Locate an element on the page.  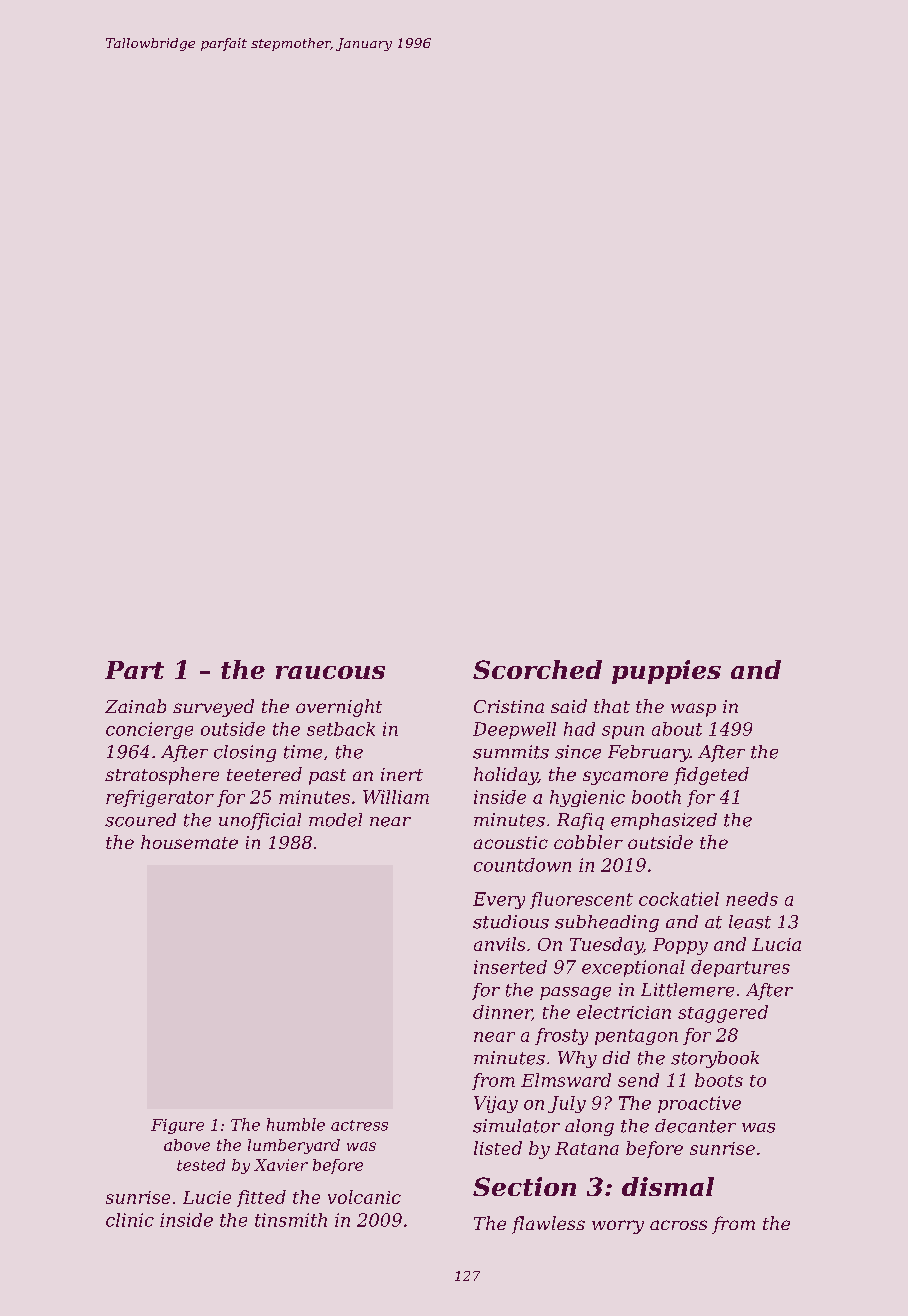
actress is located at coordinates (359, 1125).
